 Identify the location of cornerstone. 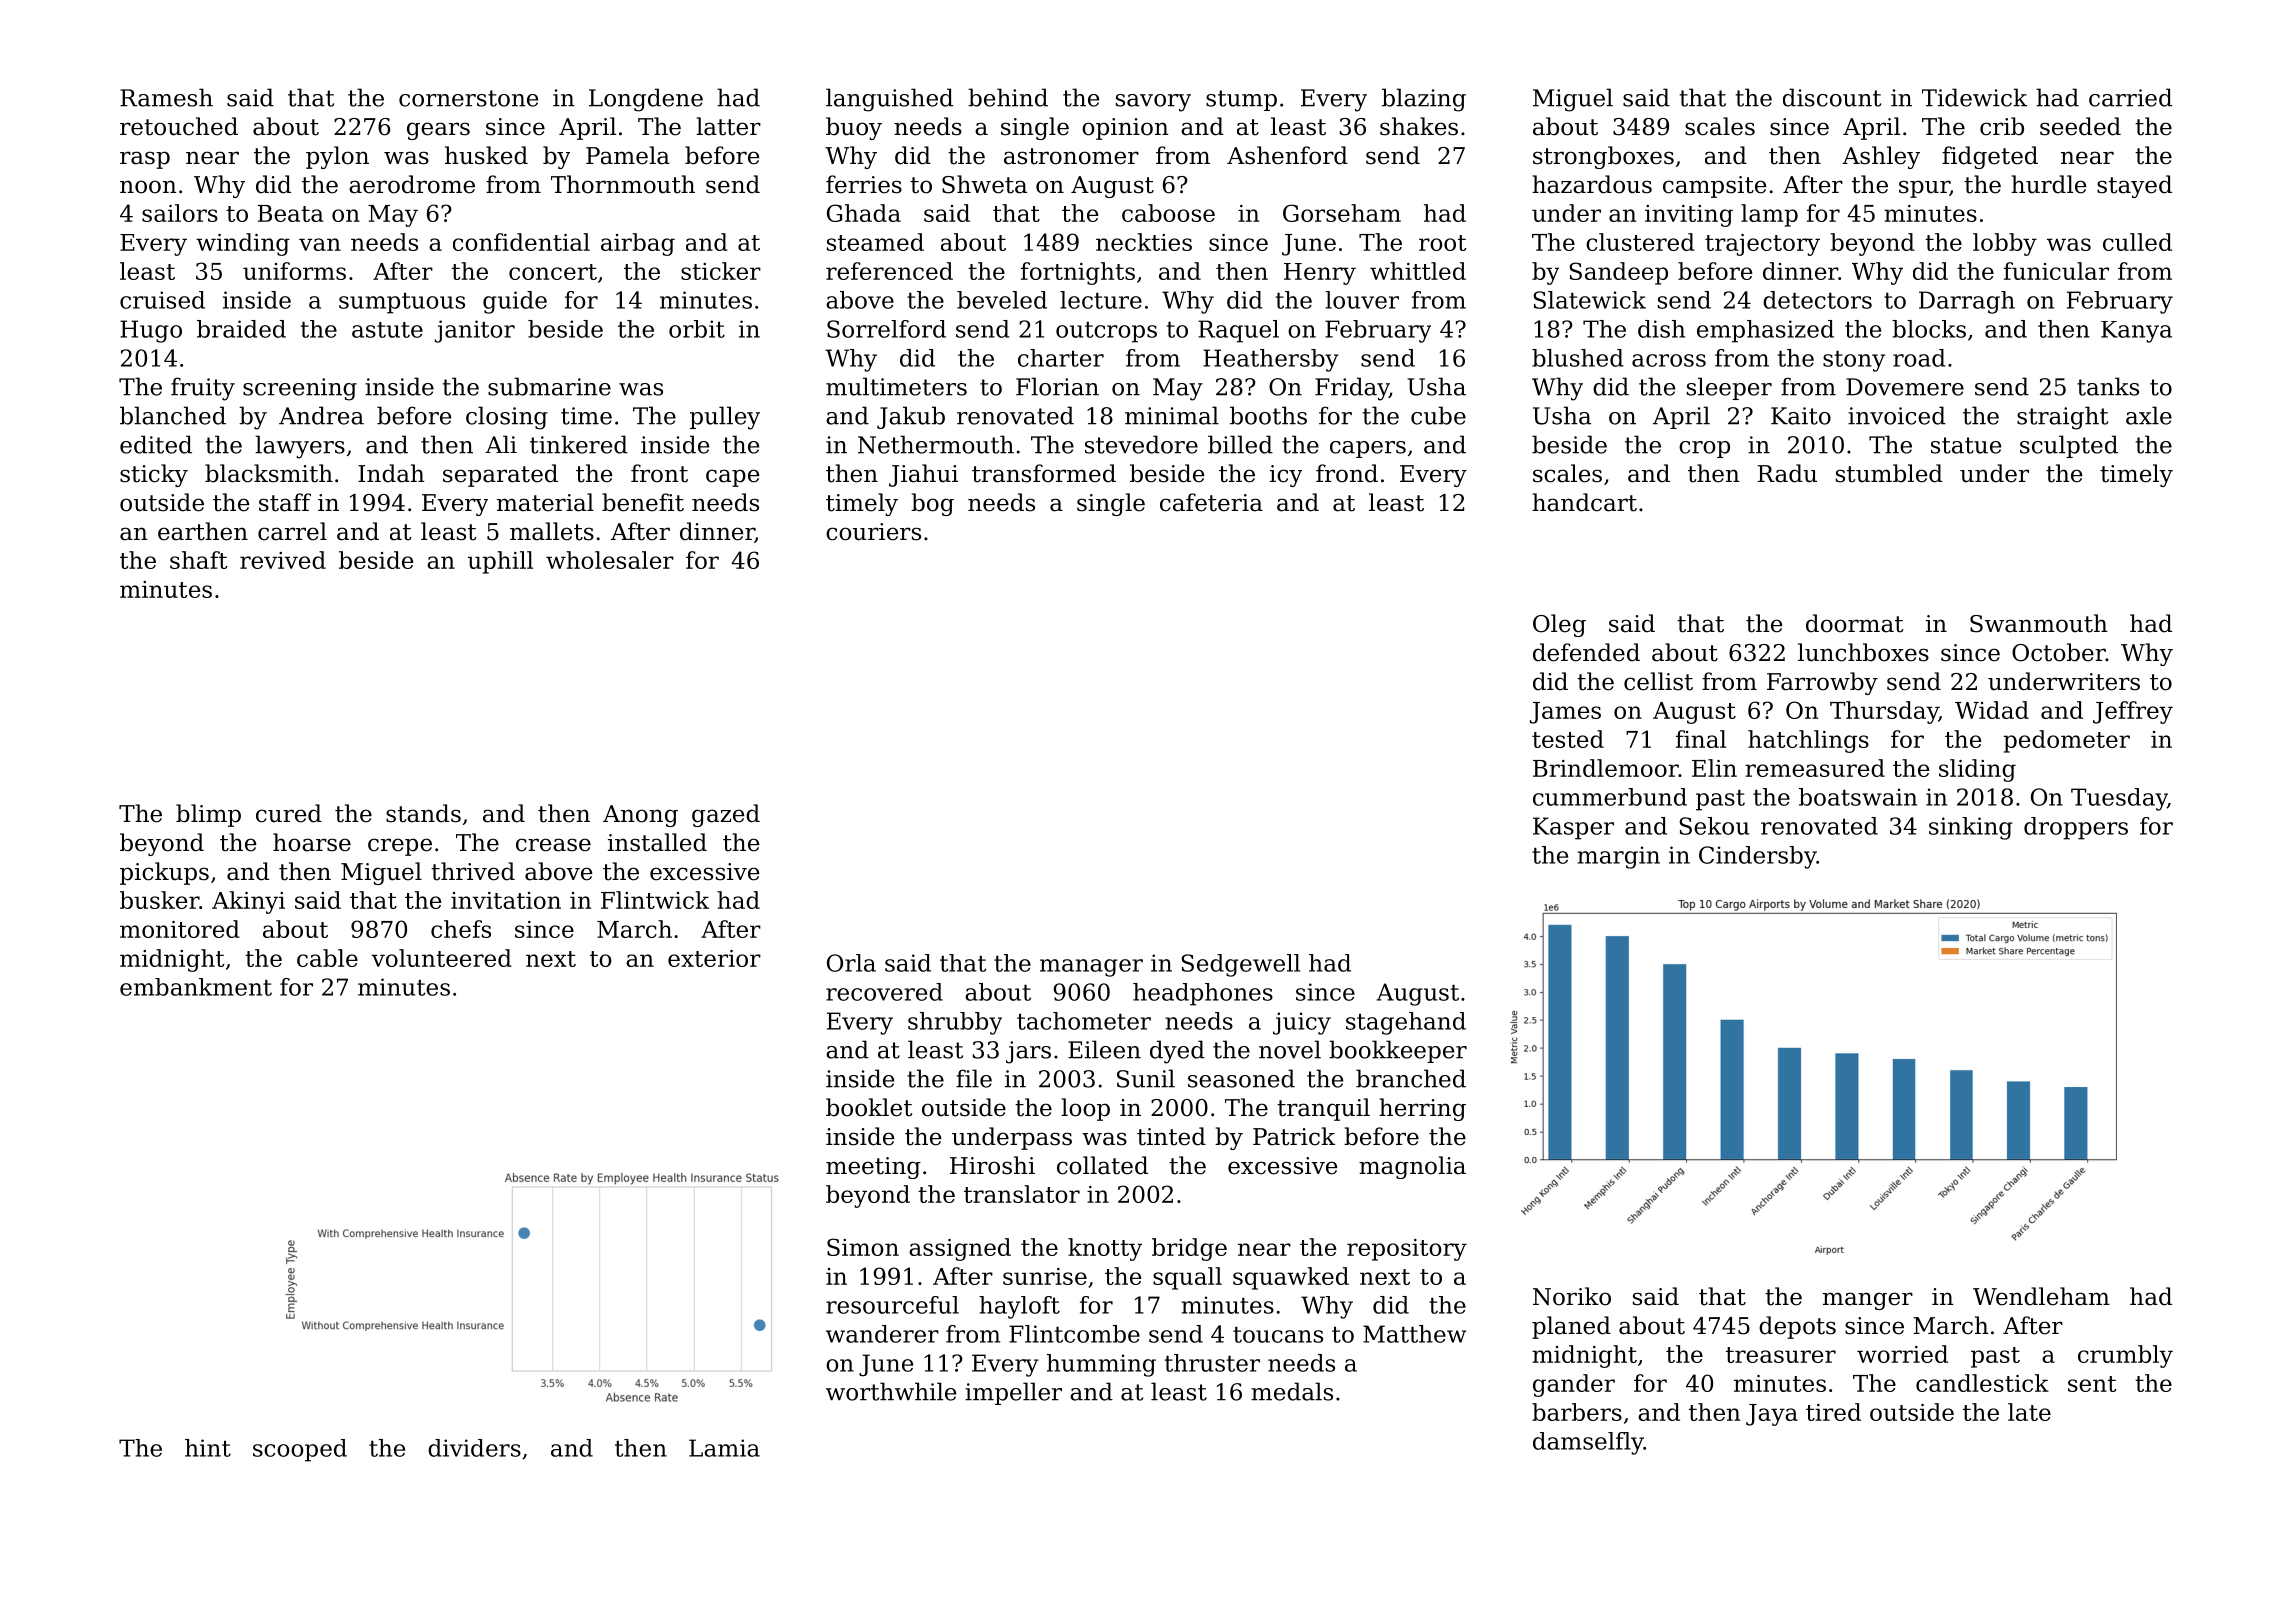
(468, 98).
